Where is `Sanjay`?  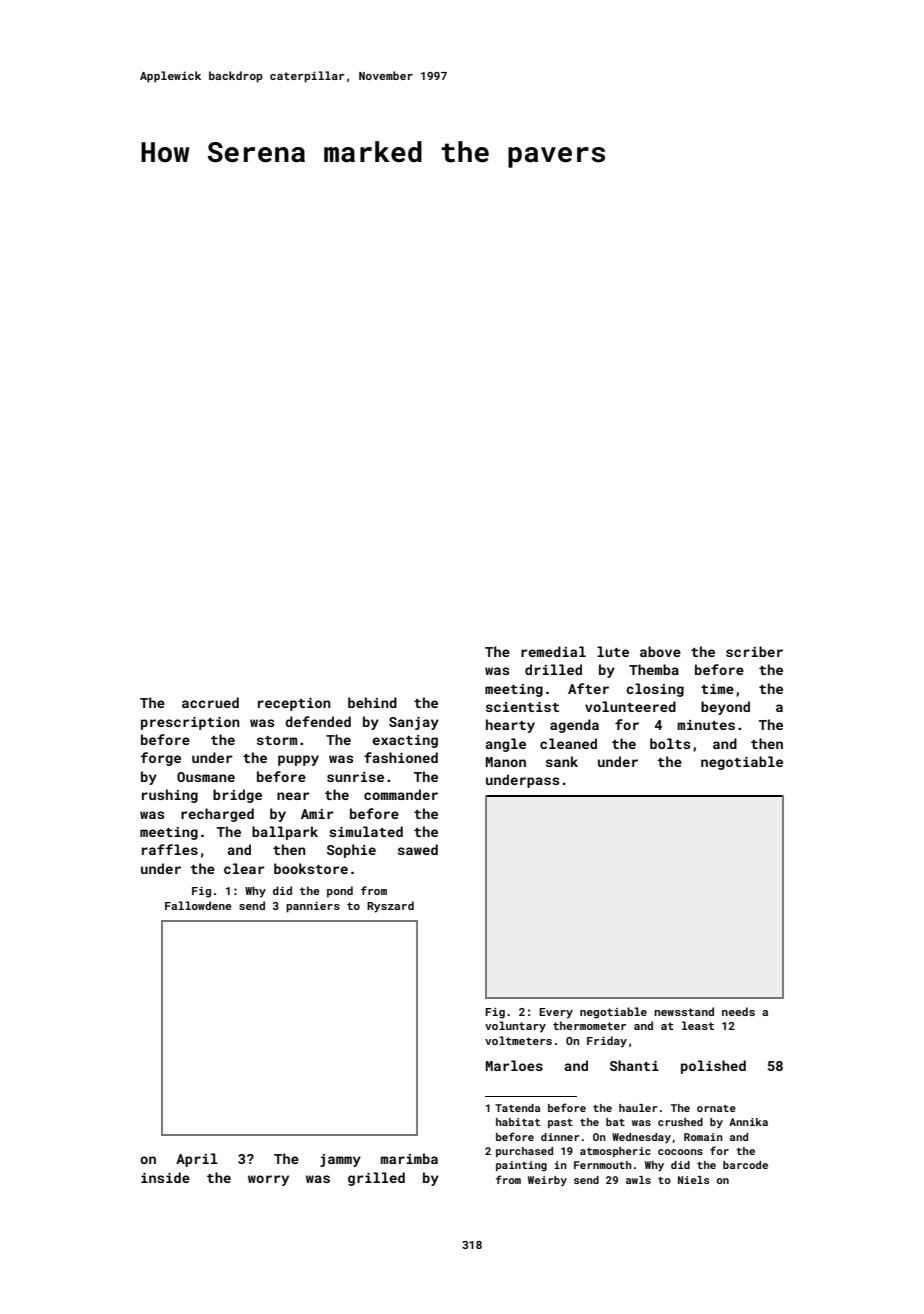 Sanjay is located at coordinates (414, 723).
